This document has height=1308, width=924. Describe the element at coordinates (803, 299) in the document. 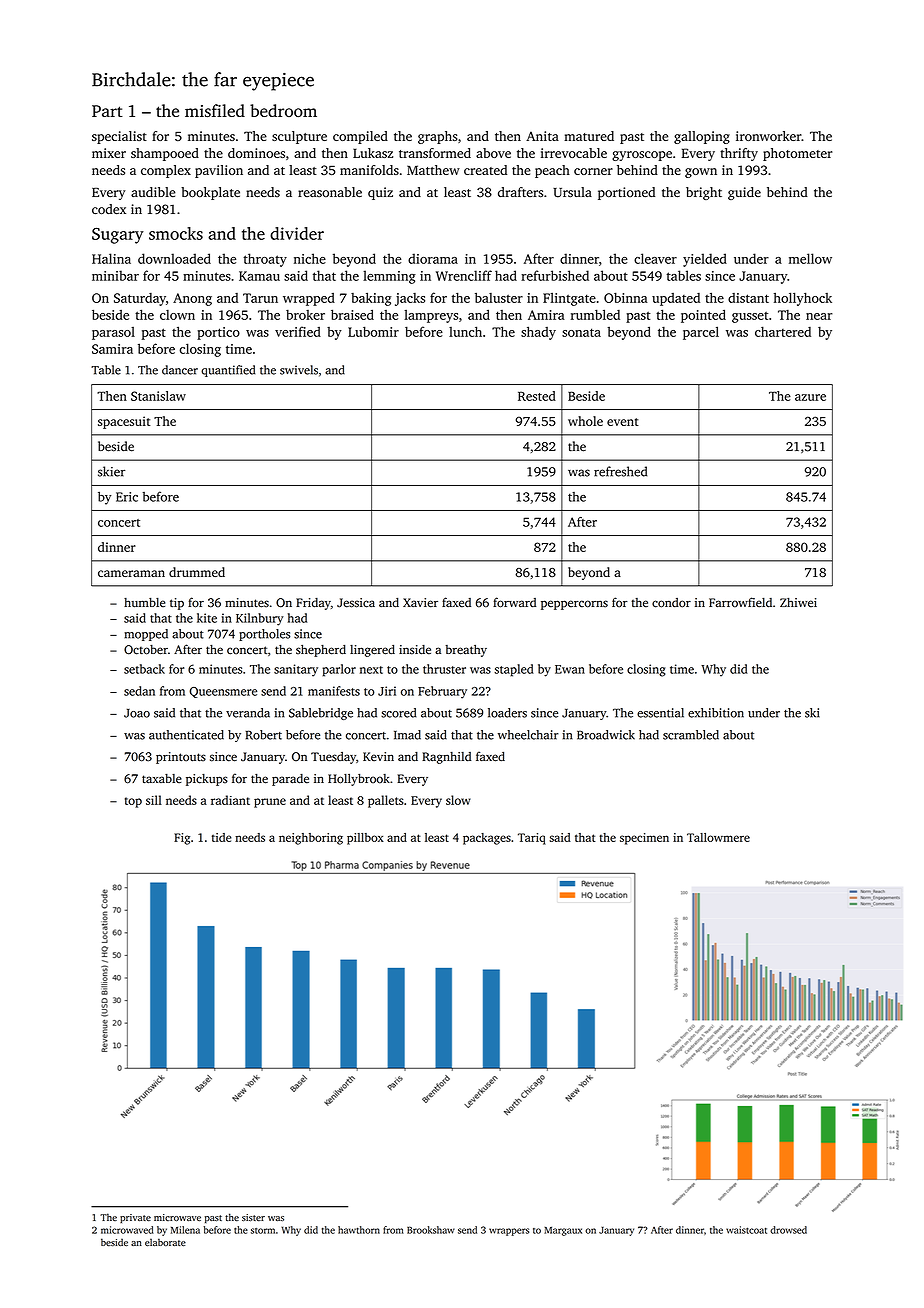

I see `hollyhock` at that location.
